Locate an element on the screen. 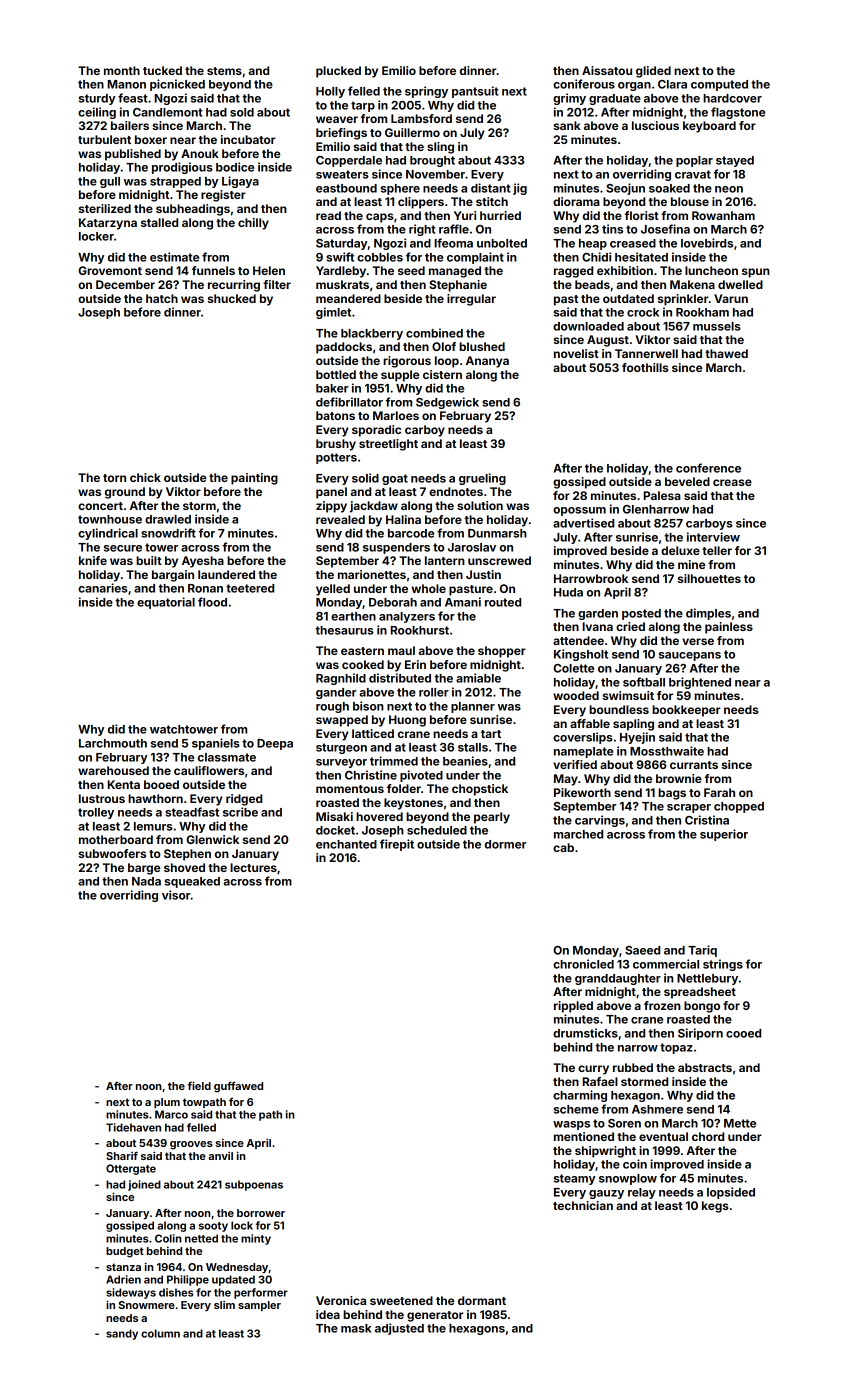 The height and width of the screenshot is (1400, 849). Chidi is located at coordinates (596, 257).
